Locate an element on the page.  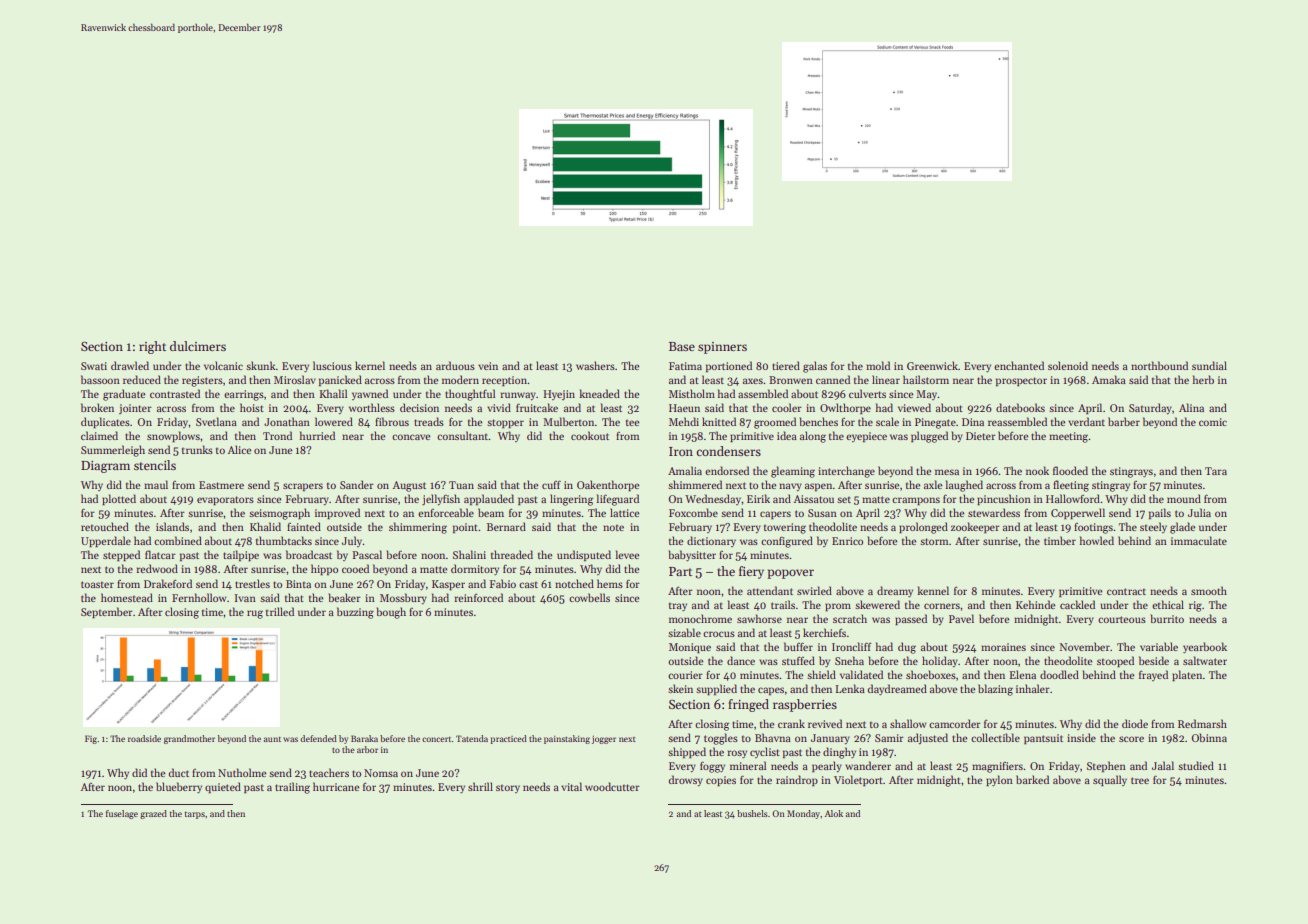
blazing is located at coordinates (995, 690).
